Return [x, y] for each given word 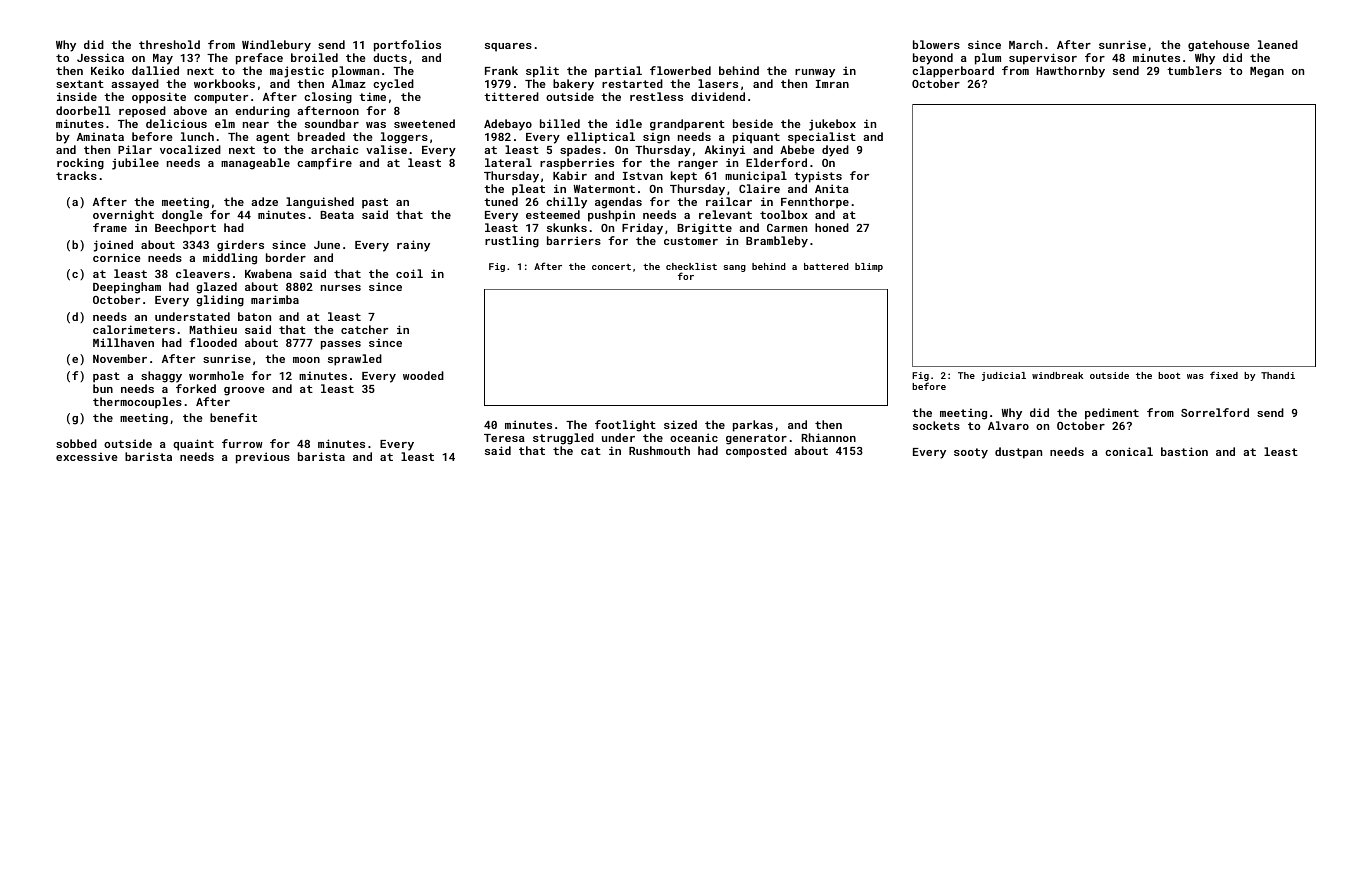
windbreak [1057, 375]
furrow [242, 443]
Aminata [100, 136]
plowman [355, 72]
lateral [508, 162]
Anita [832, 188]
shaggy [161, 377]
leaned [1278, 44]
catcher [364, 329]
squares [508, 47]
